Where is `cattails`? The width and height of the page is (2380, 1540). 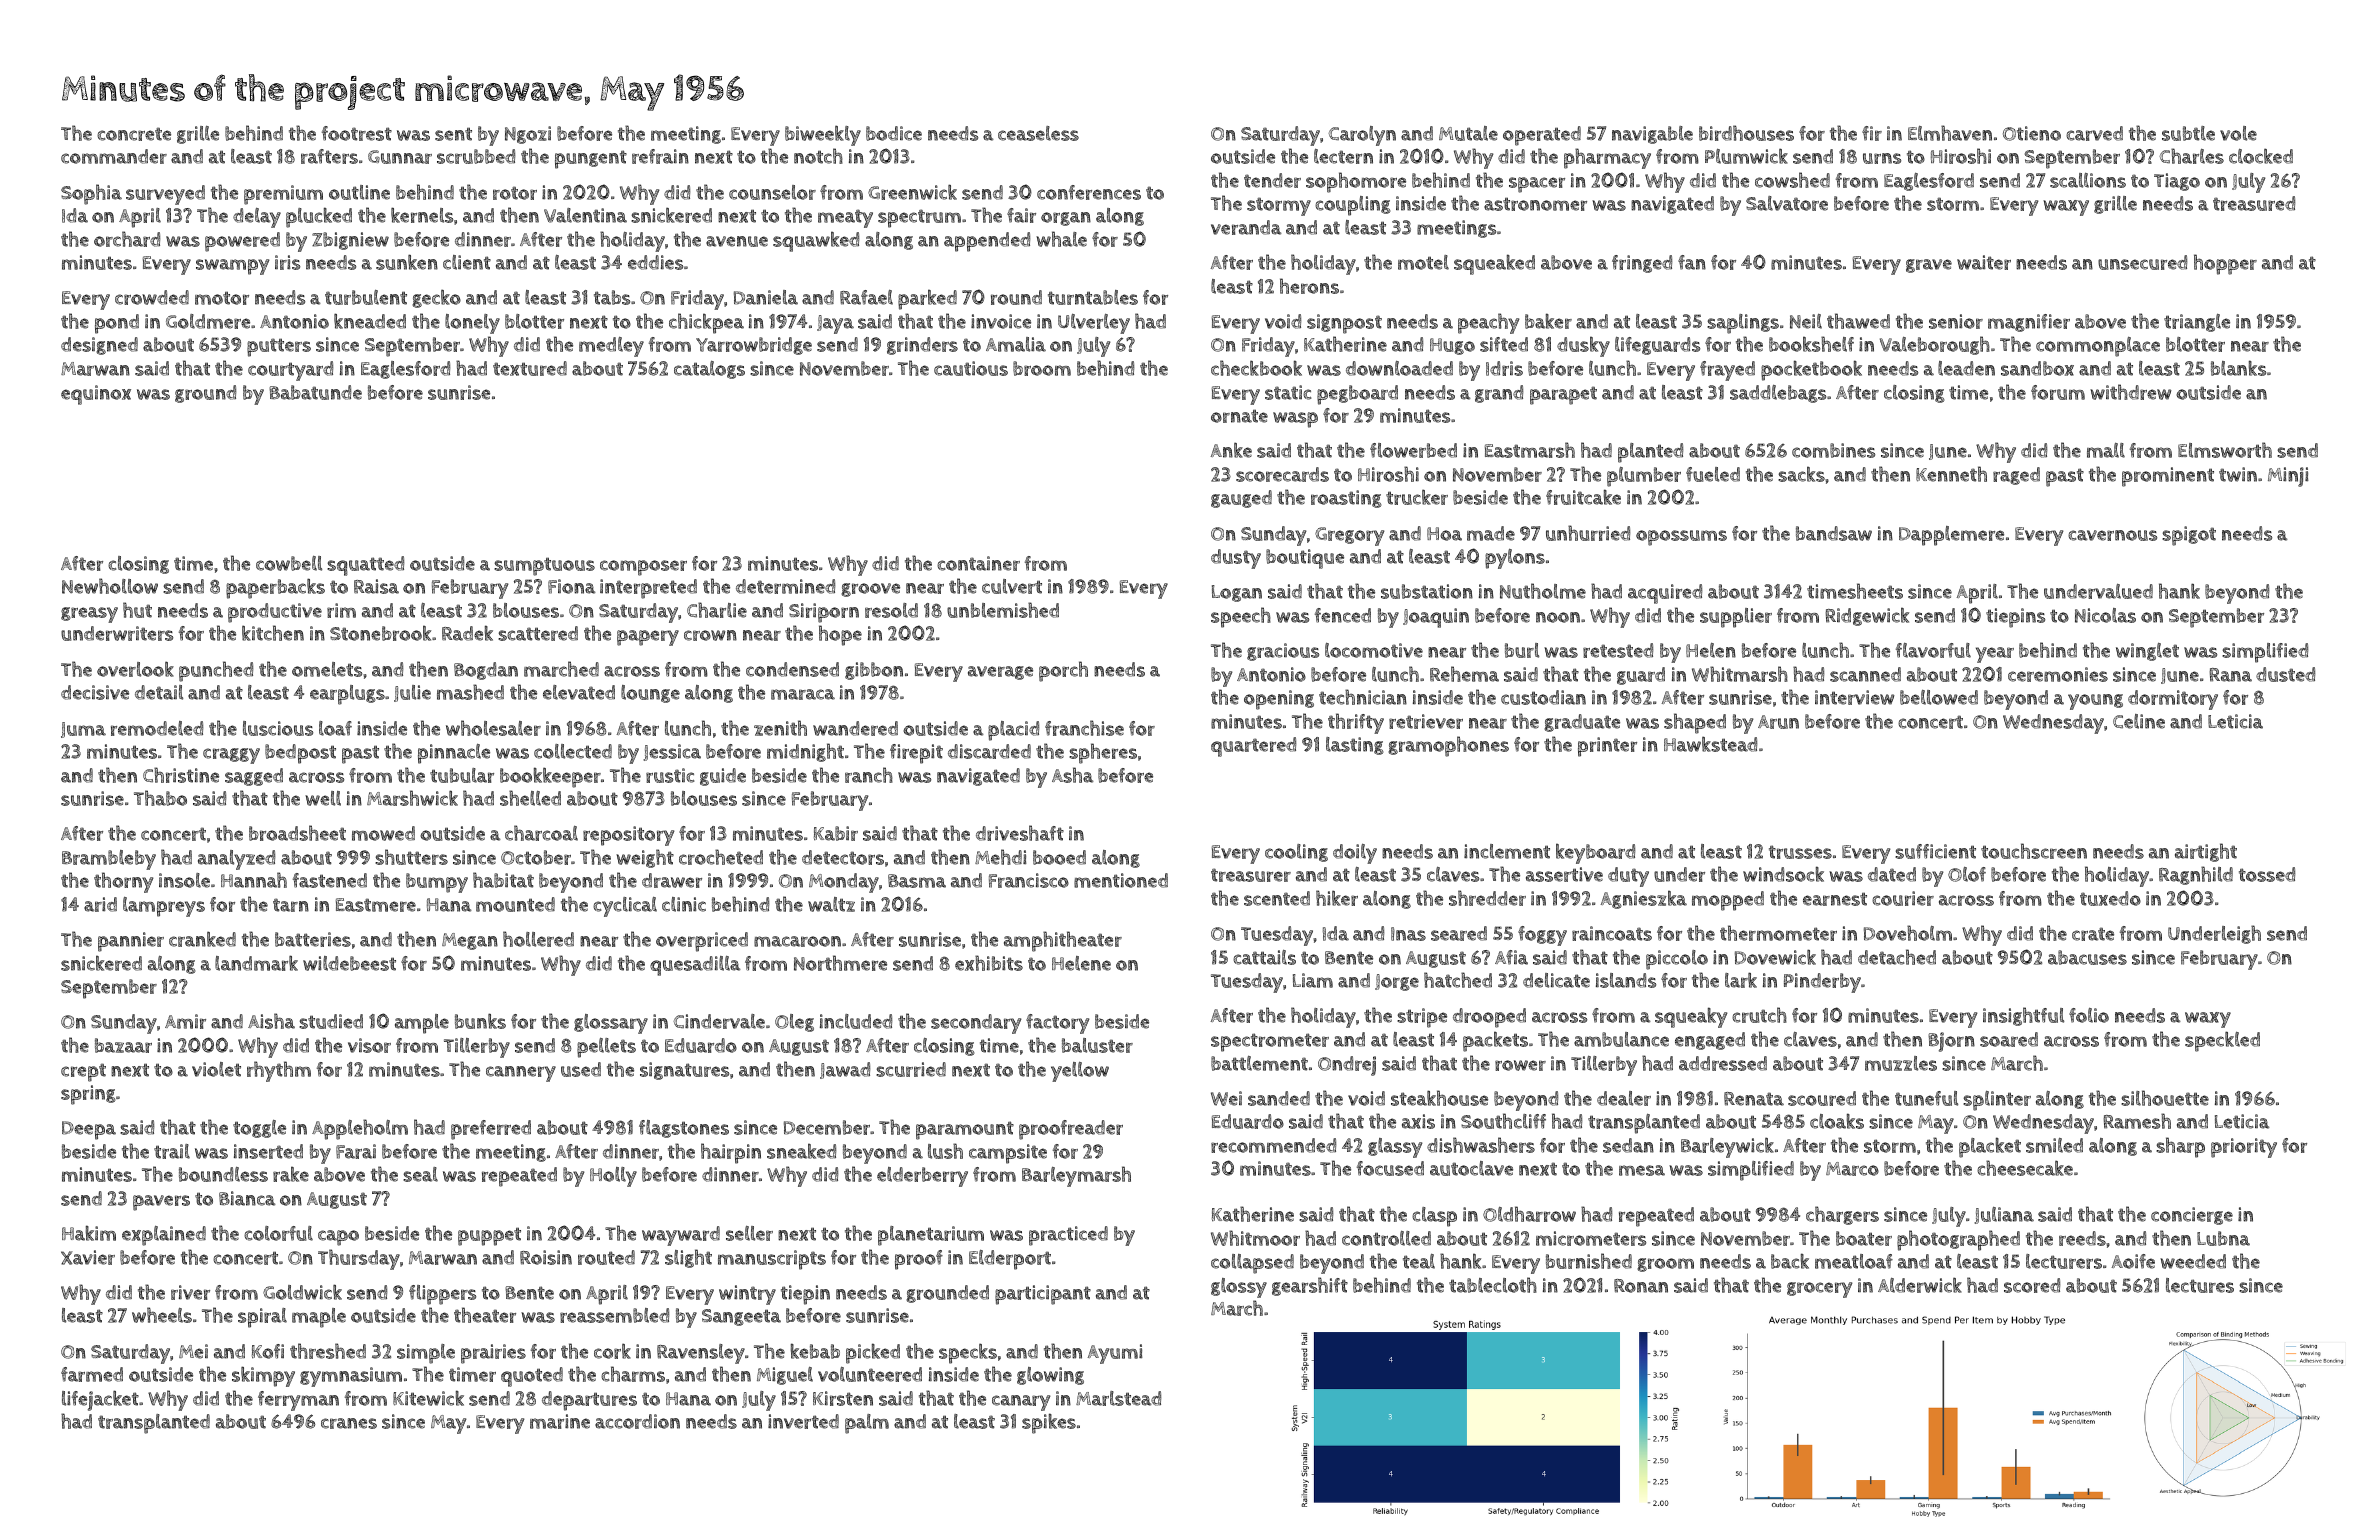 cattails is located at coordinates (1264, 957).
